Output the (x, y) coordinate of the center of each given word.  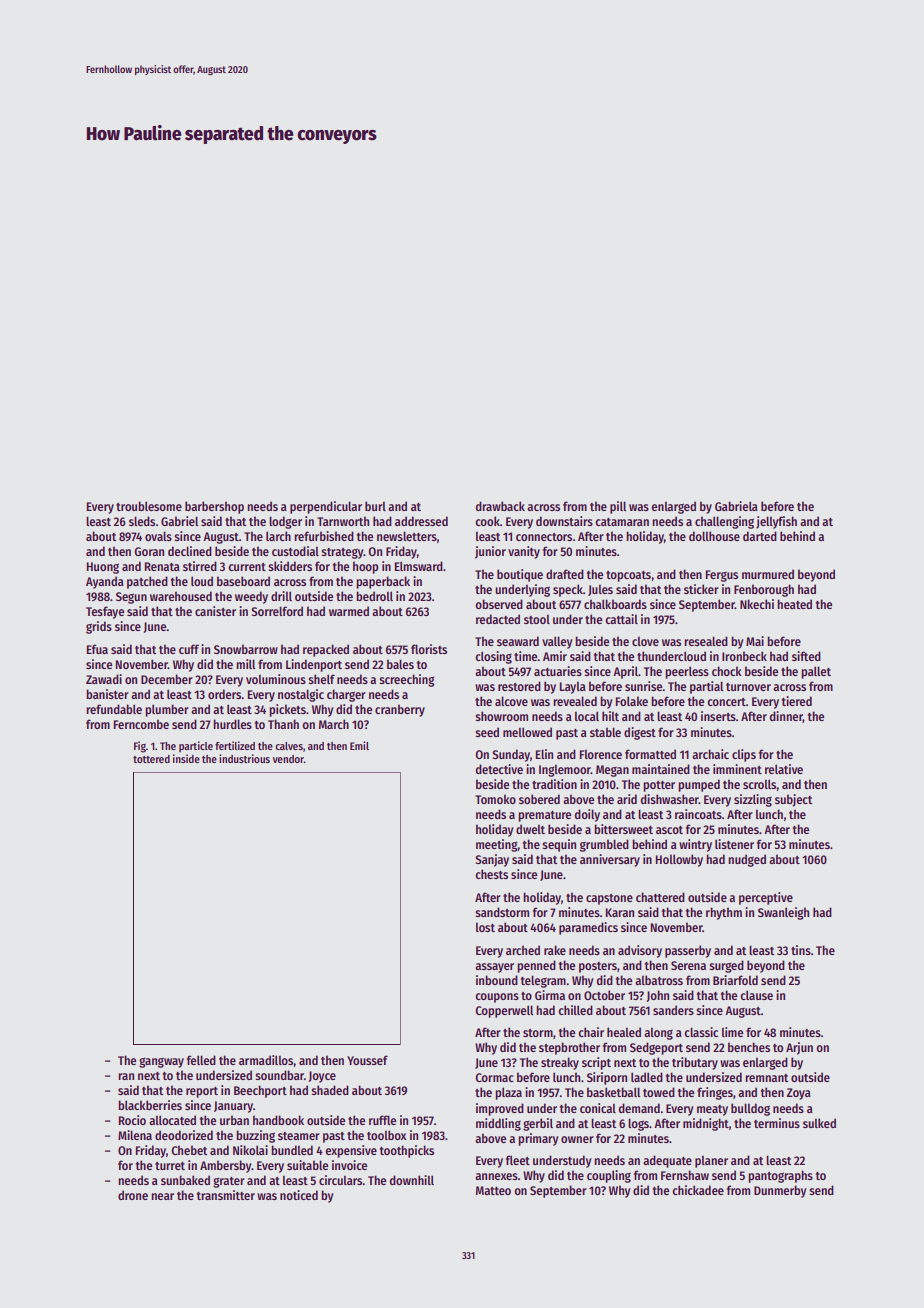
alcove (511, 701)
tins (801, 950)
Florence (601, 754)
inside (186, 758)
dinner (786, 717)
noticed (299, 1195)
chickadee (698, 1190)
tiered (797, 701)
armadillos (266, 1060)
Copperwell (504, 1011)
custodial (295, 551)
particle (196, 746)
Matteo (493, 1190)
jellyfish (776, 522)
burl (375, 506)
